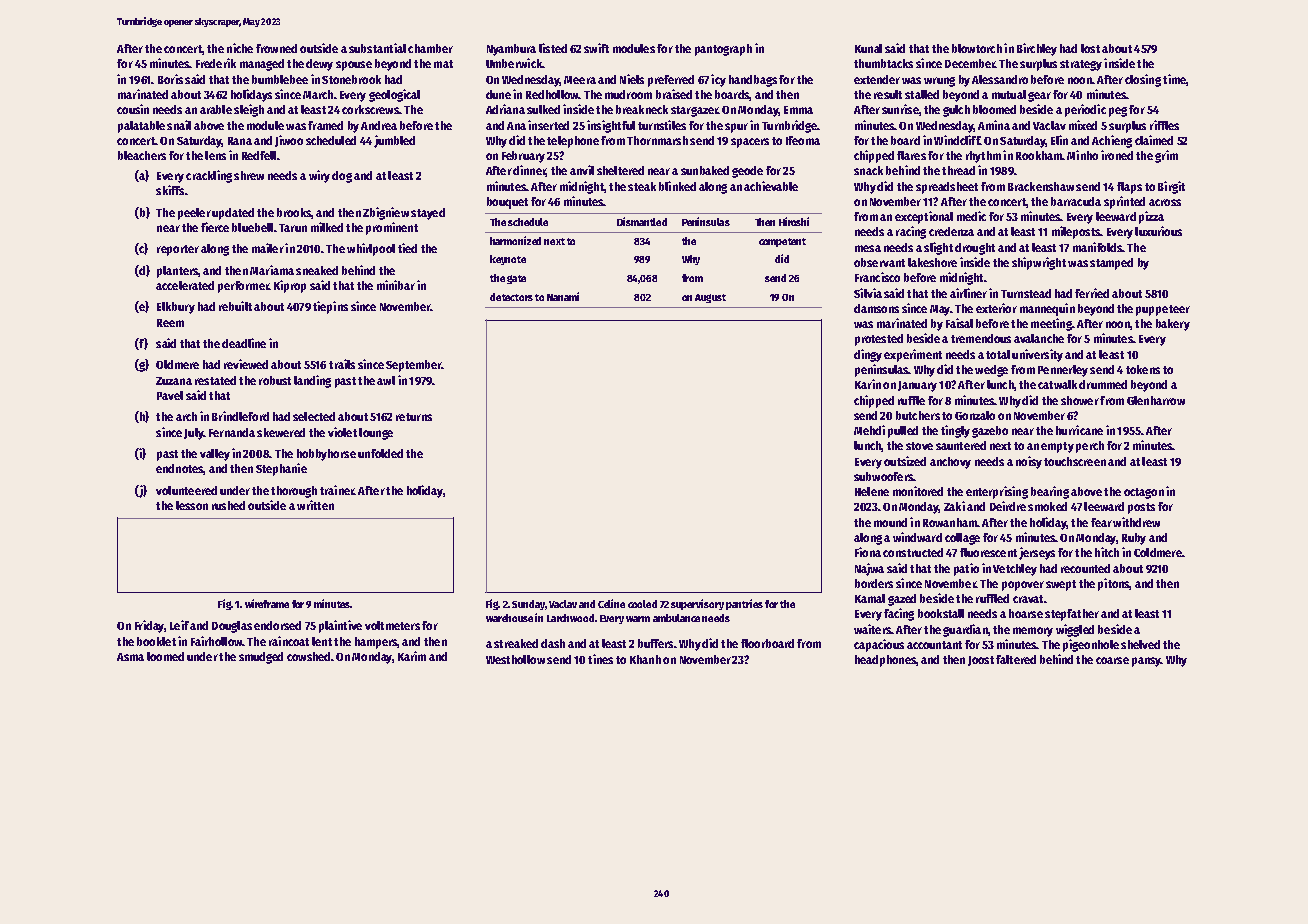 The image size is (1308, 924). I want to click on Emma, so click(798, 110).
